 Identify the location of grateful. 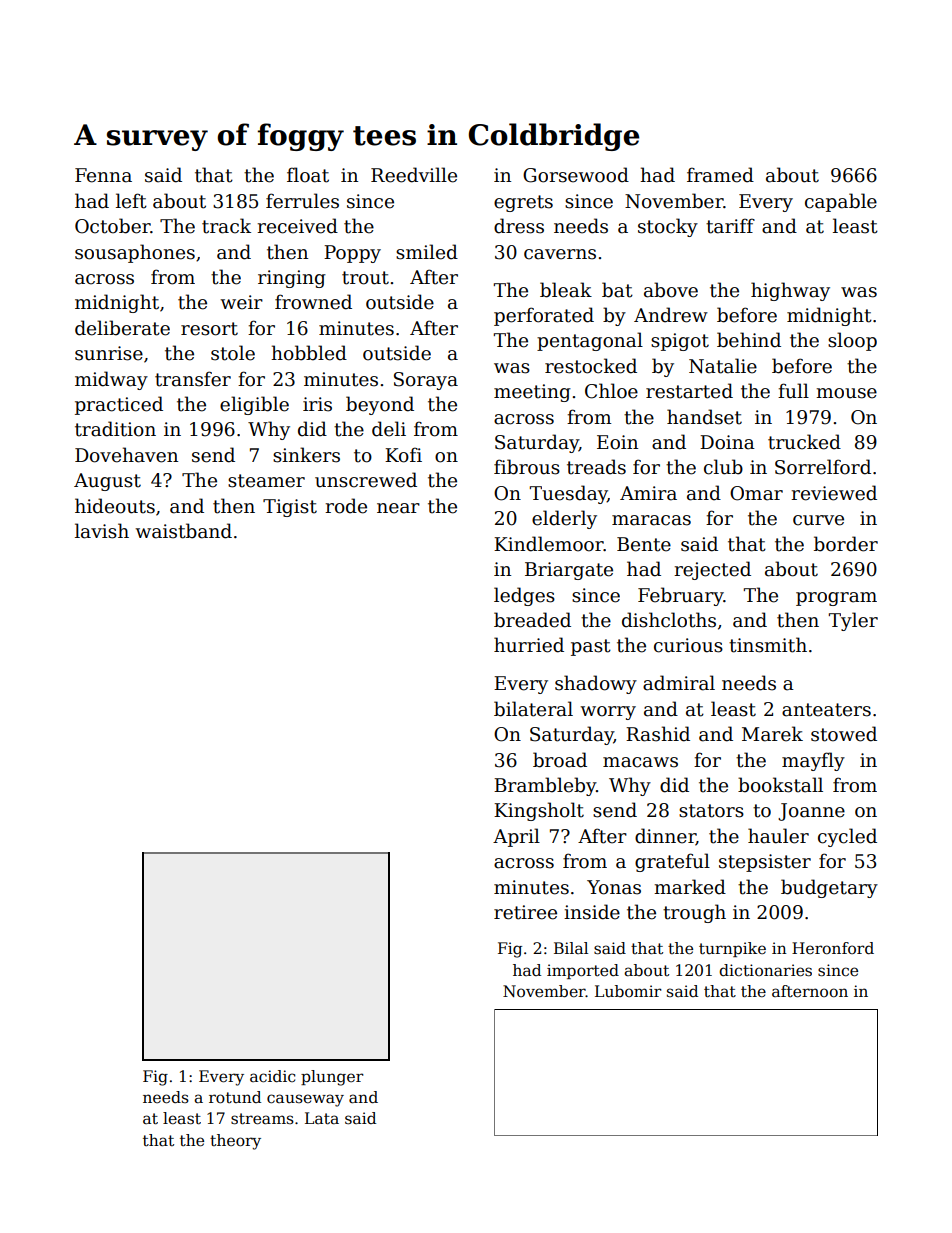
(672, 862).
